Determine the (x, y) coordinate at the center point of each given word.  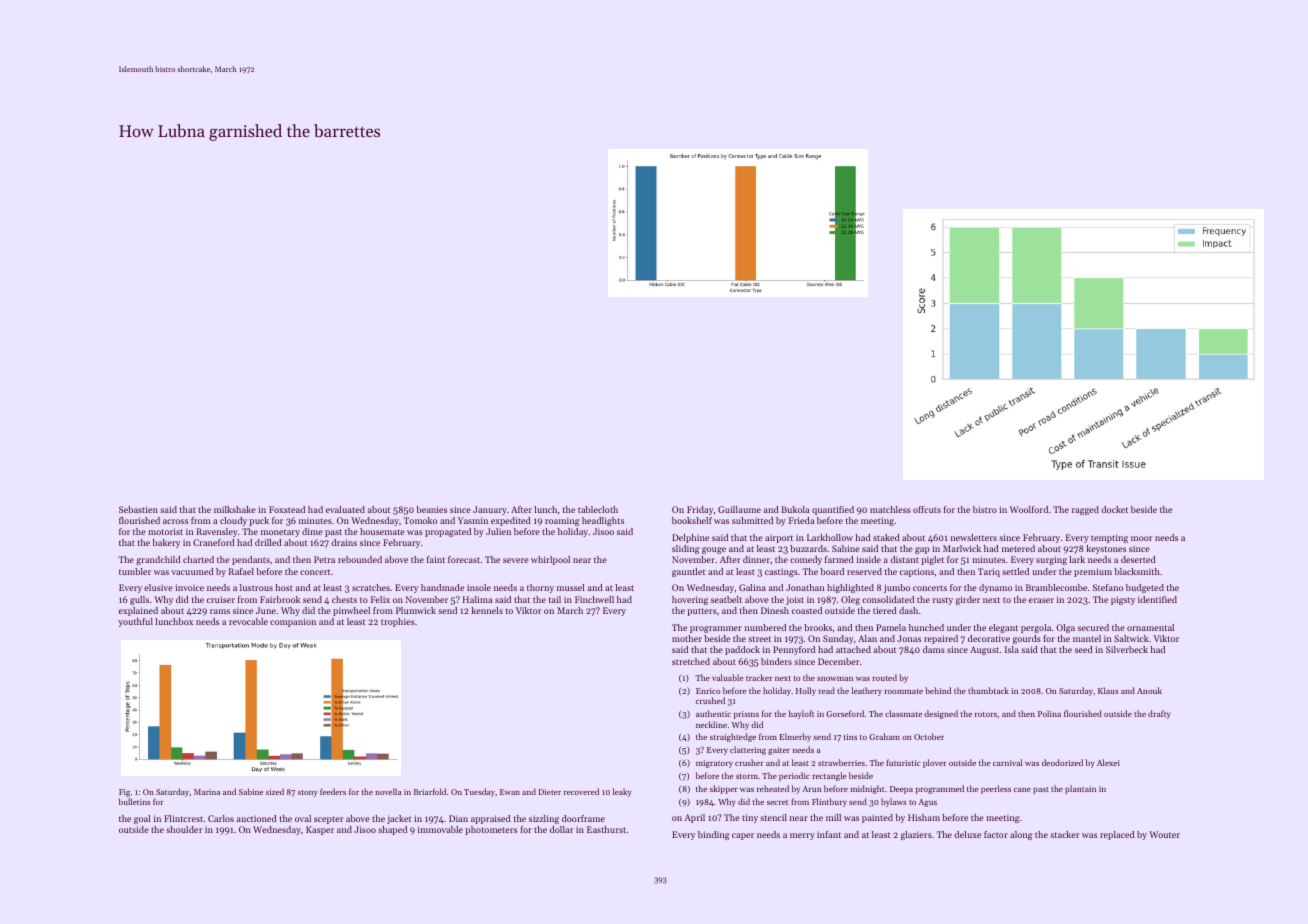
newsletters (974, 537)
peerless (996, 789)
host (284, 587)
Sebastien (138, 509)
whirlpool (550, 560)
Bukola (795, 509)
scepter (328, 820)
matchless (890, 509)
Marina (207, 792)
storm (747, 776)
